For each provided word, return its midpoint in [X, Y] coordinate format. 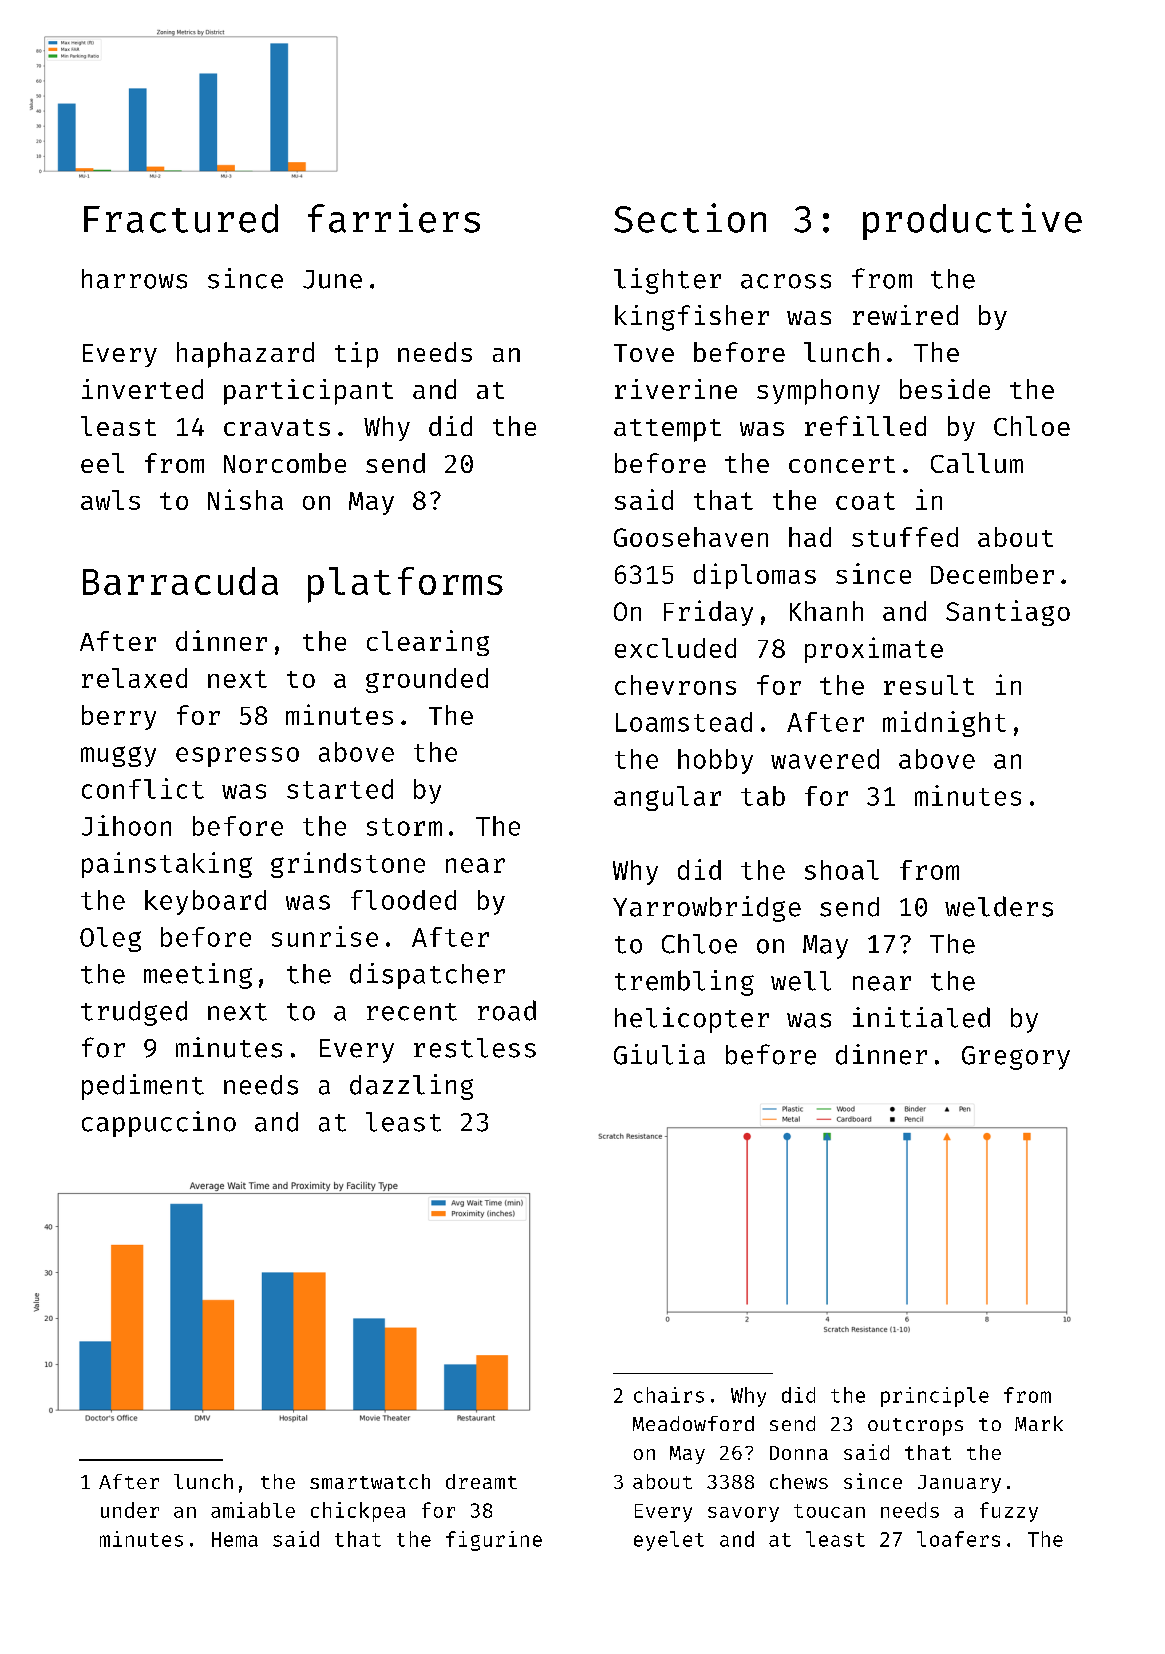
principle [935, 1397]
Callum [977, 463]
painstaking [167, 865]
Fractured [181, 218]
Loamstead [684, 722]
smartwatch [370, 1481]
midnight [944, 724]
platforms [405, 585]
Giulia [659, 1054]
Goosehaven [691, 537]
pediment [143, 1087]
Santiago [1008, 613]
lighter [667, 281]
